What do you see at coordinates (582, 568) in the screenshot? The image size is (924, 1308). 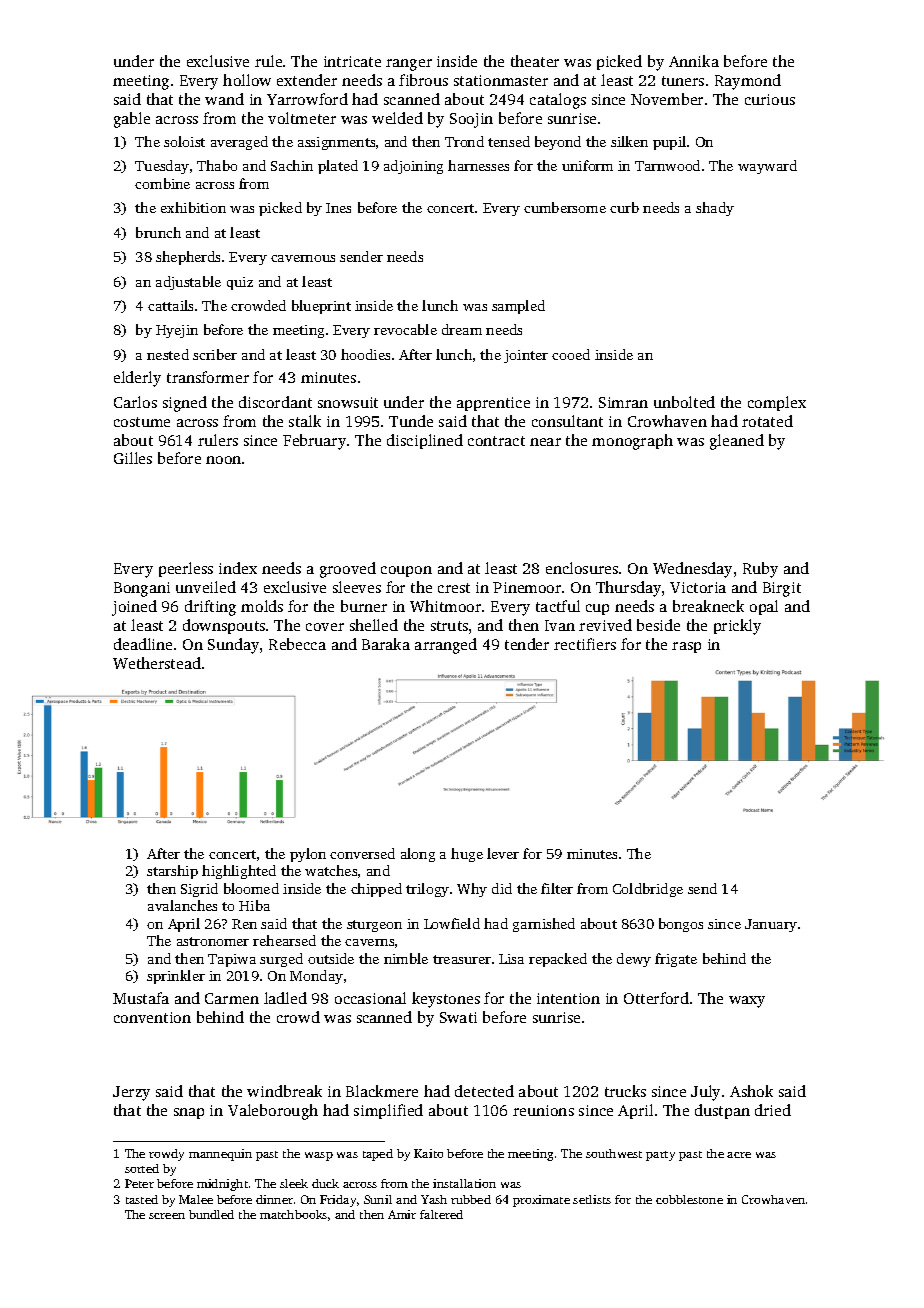 I see `enclosures` at bounding box center [582, 568].
